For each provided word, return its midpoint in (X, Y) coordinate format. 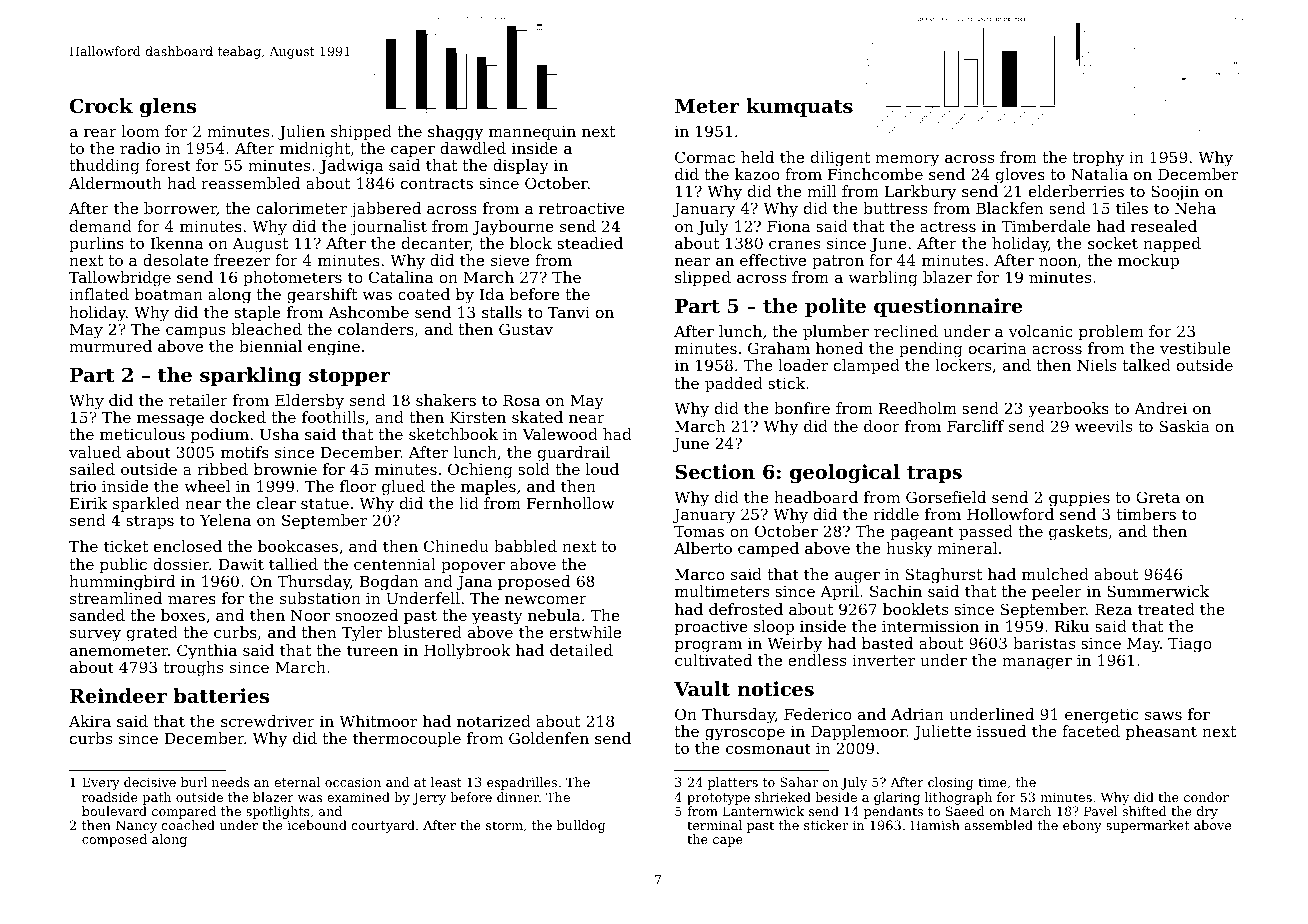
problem (1111, 332)
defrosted (746, 609)
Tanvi (569, 312)
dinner (518, 797)
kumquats (799, 107)
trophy (1098, 159)
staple (257, 313)
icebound (317, 825)
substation (320, 598)
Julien (301, 132)
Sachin (896, 591)
